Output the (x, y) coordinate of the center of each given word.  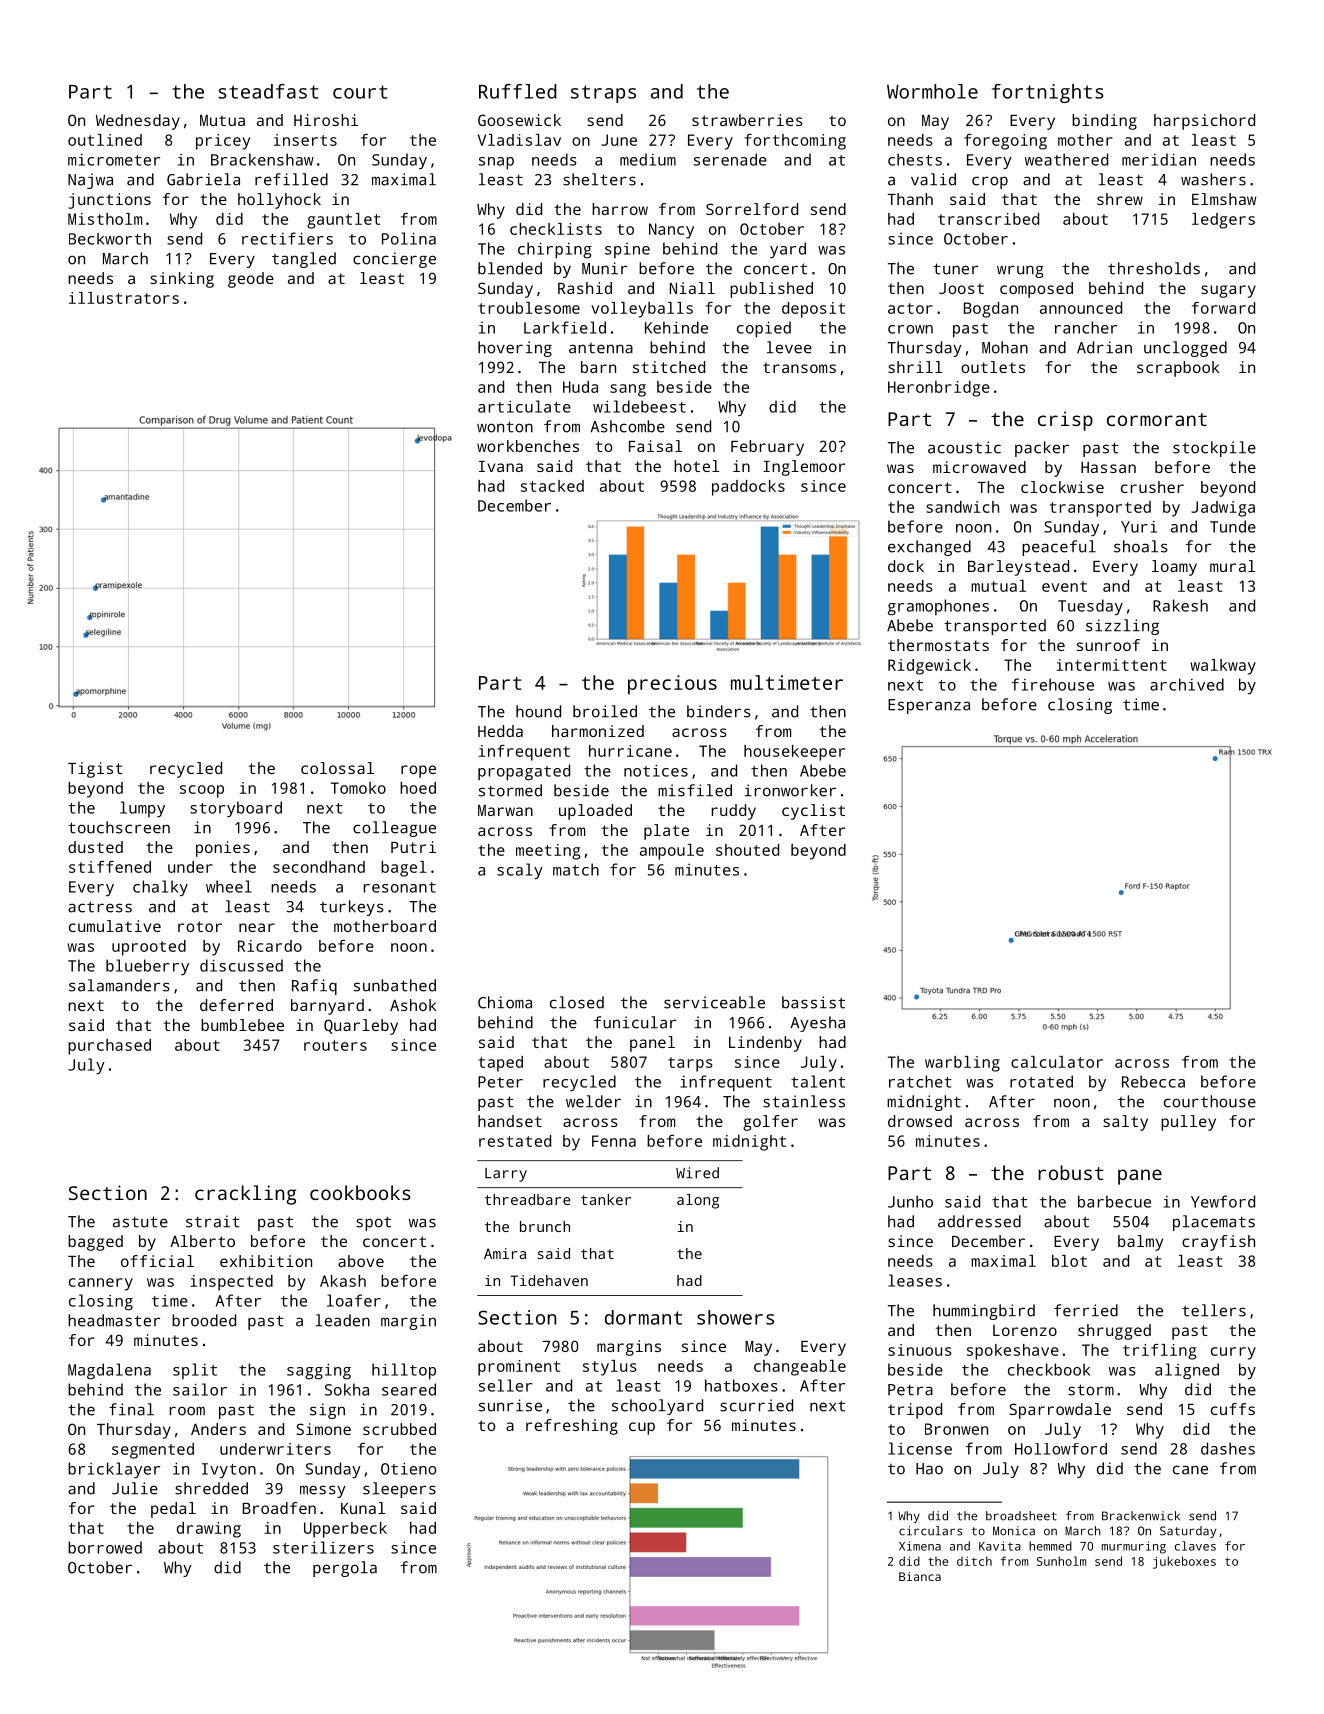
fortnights (1048, 93)
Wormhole (932, 91)
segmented (153, 1451)
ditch (974, 1561)
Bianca (920, 1576)
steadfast (268, 91)
